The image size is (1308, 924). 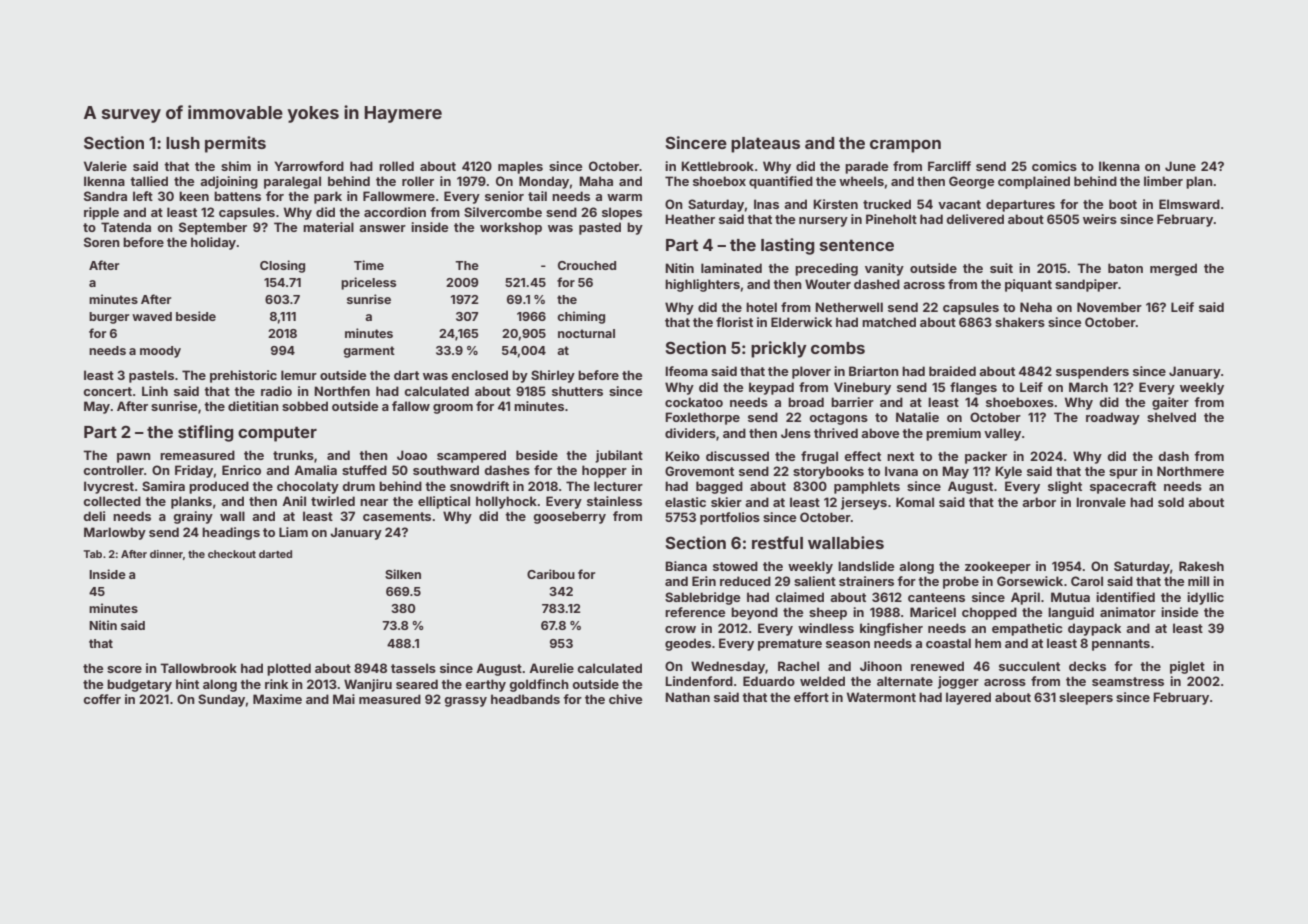 What do you see at coordinates (968, 698) in the image?
I see `layered` at bounding box center [968, 698].
